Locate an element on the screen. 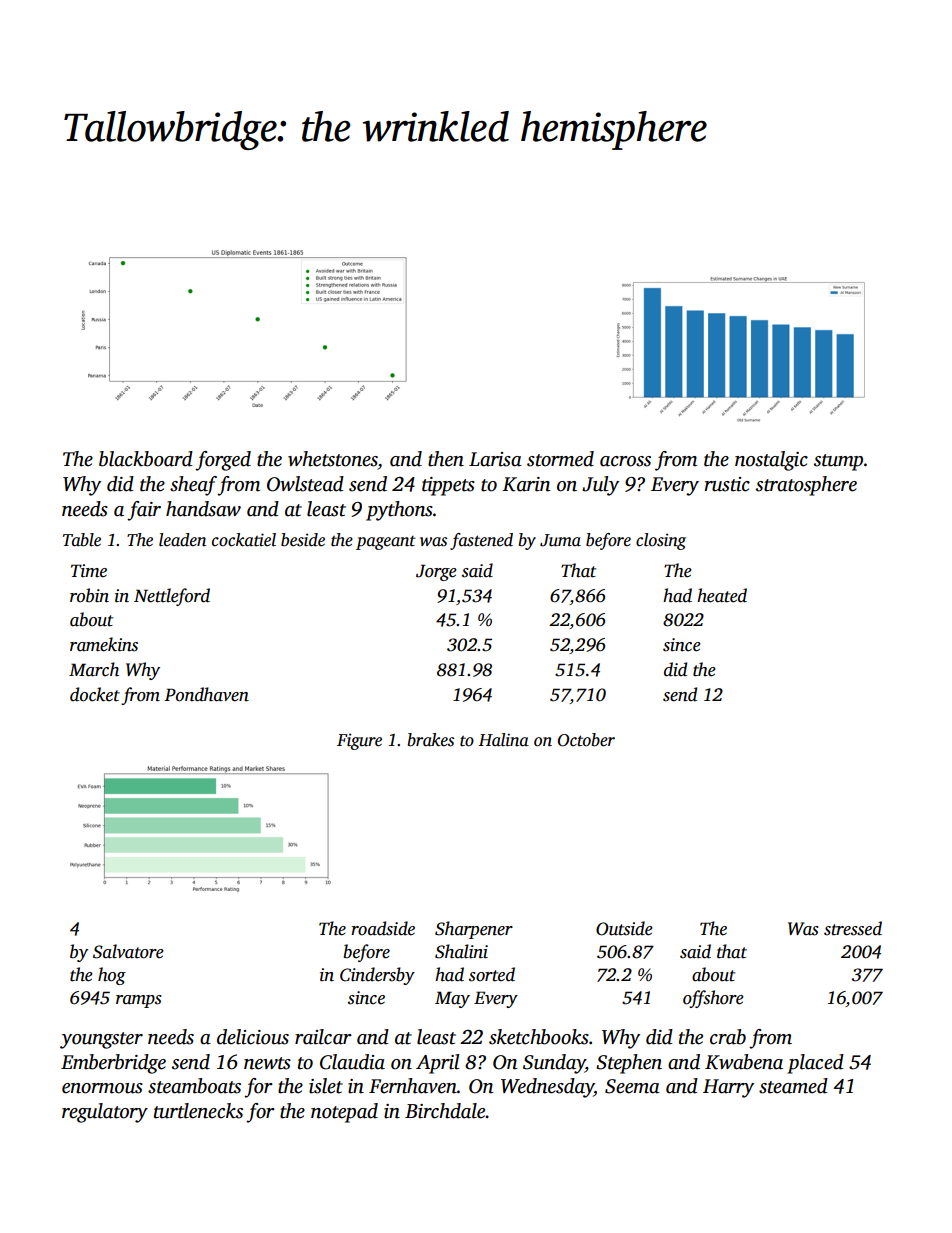  stressed is located at coordinates (853, 928).
